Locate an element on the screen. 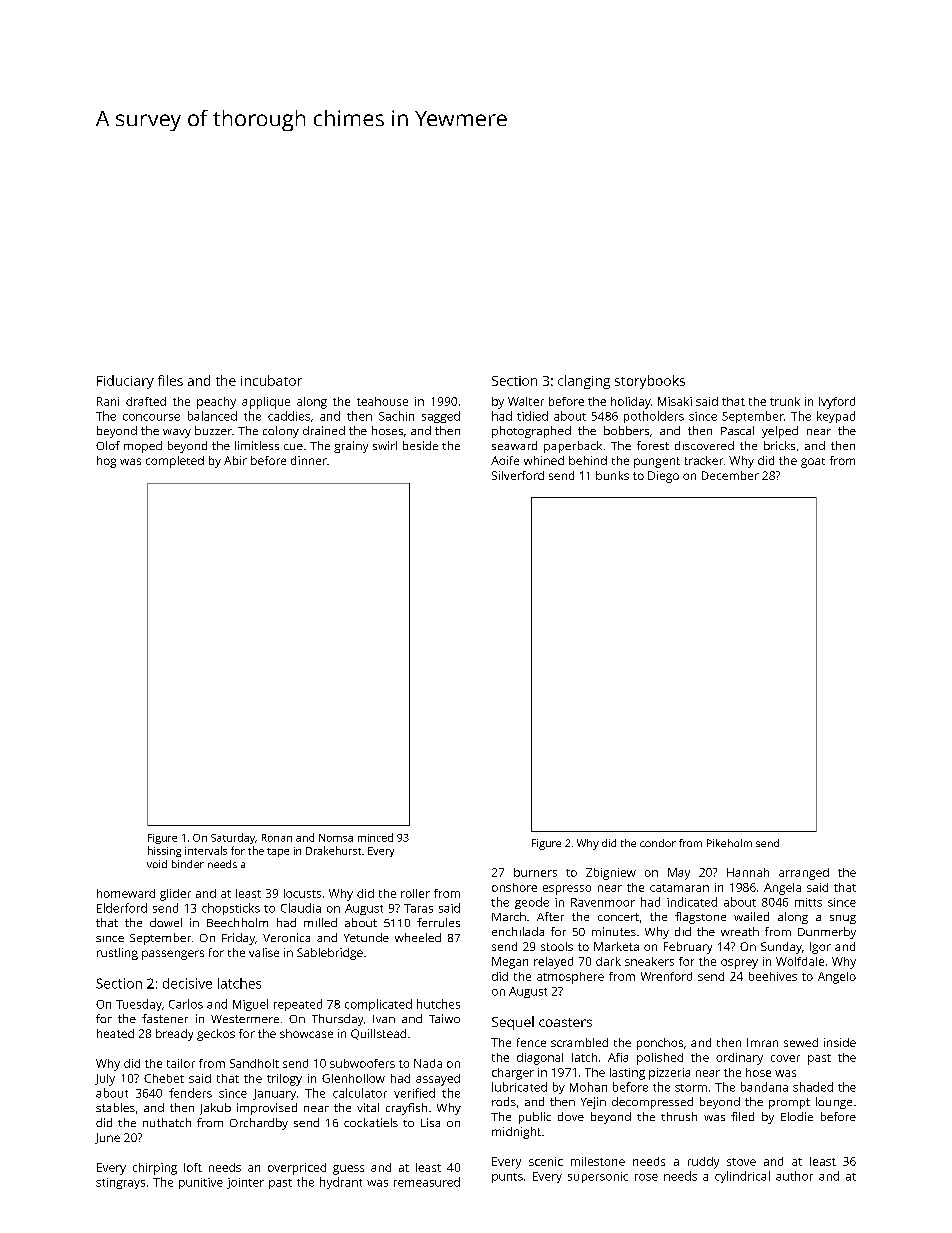 Image resolution: width=952 pixels, height=1233 pixels. remeasured is located at coordinates (427, 1182).
